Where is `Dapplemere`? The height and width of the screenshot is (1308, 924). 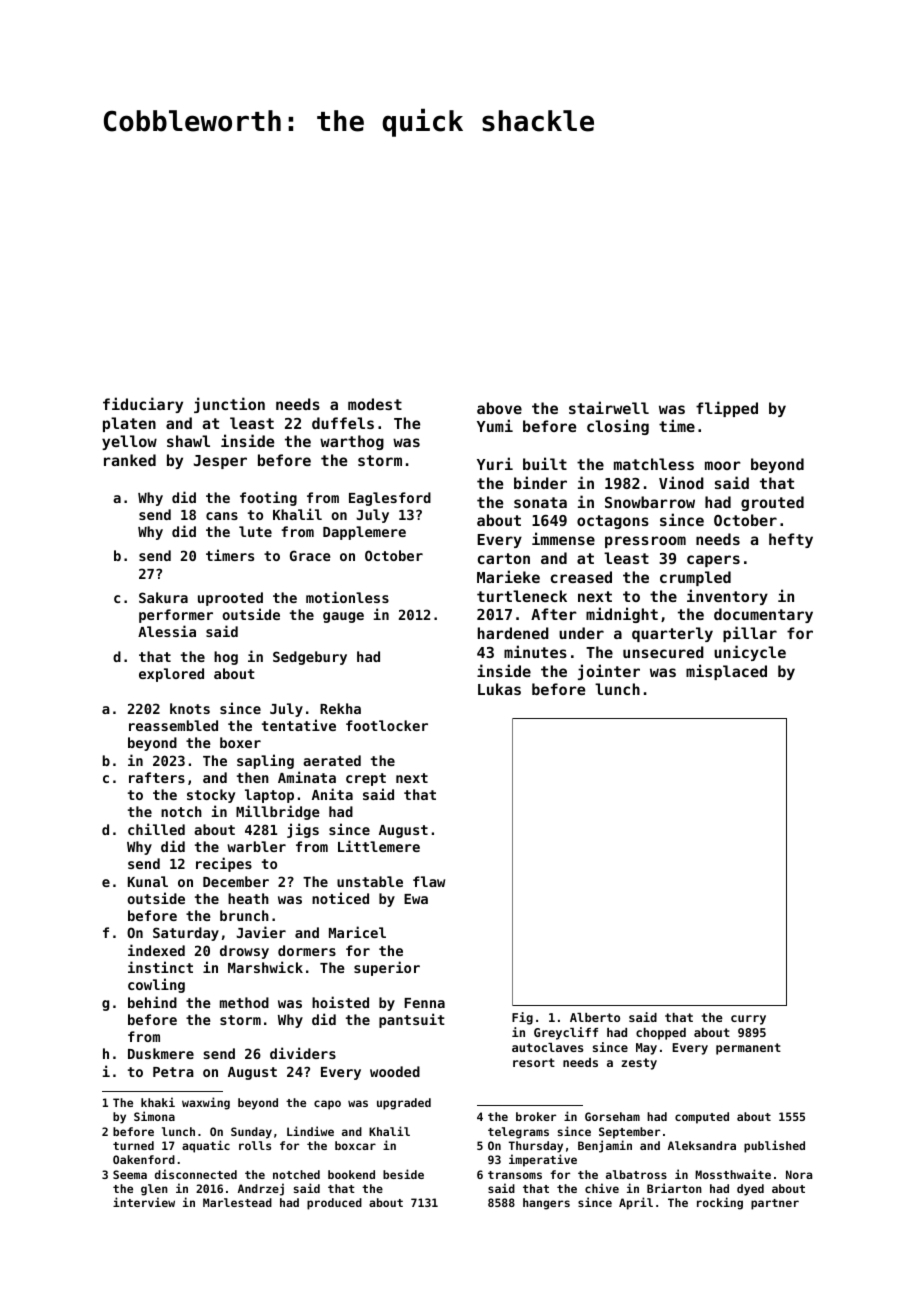 Dapplemere is located at coordinates (364, 533).
